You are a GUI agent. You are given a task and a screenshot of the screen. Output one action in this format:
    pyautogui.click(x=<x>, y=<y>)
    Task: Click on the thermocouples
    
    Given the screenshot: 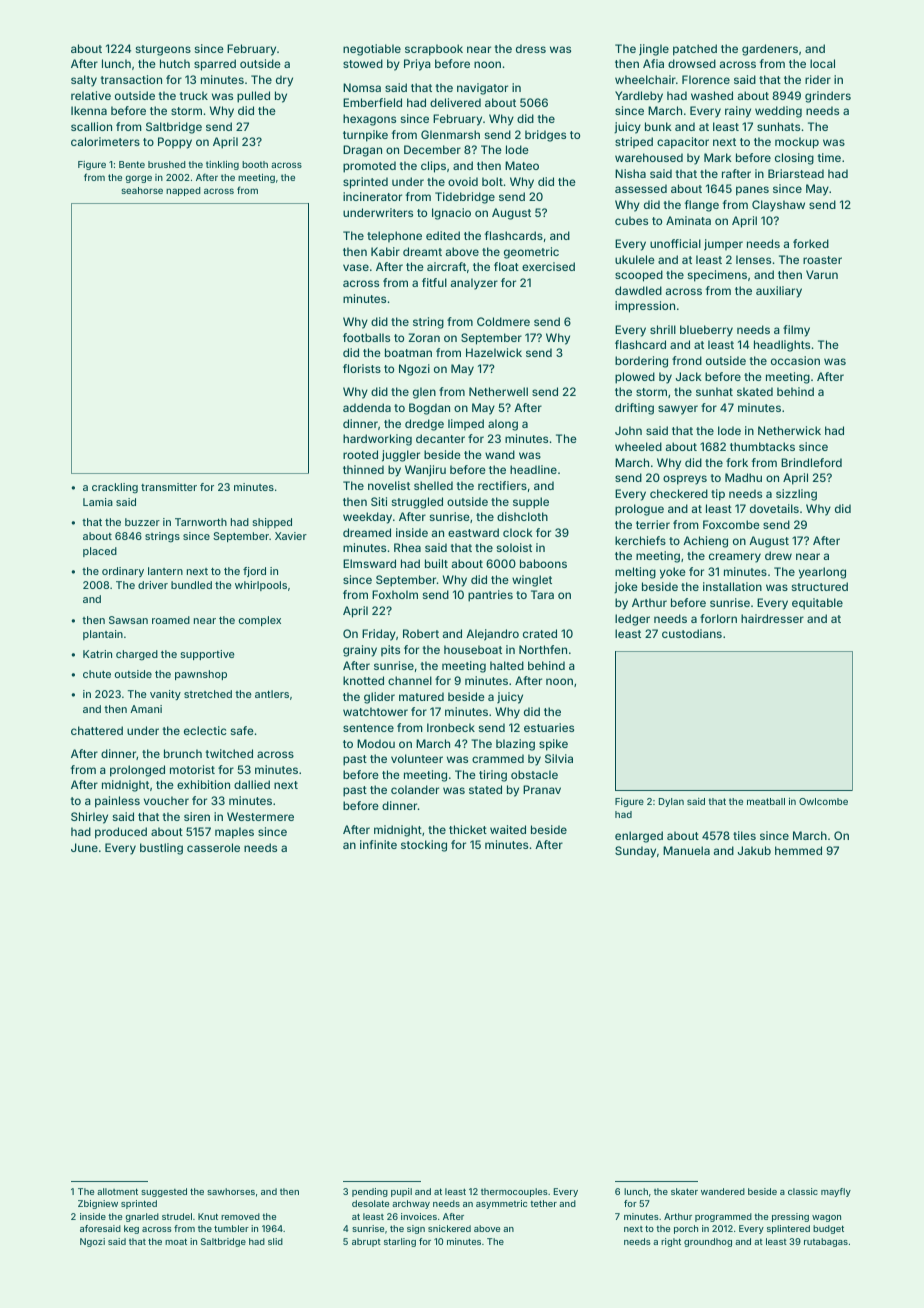 What is the action you would take?
    pyautogui.click(x=514, y=1192)
